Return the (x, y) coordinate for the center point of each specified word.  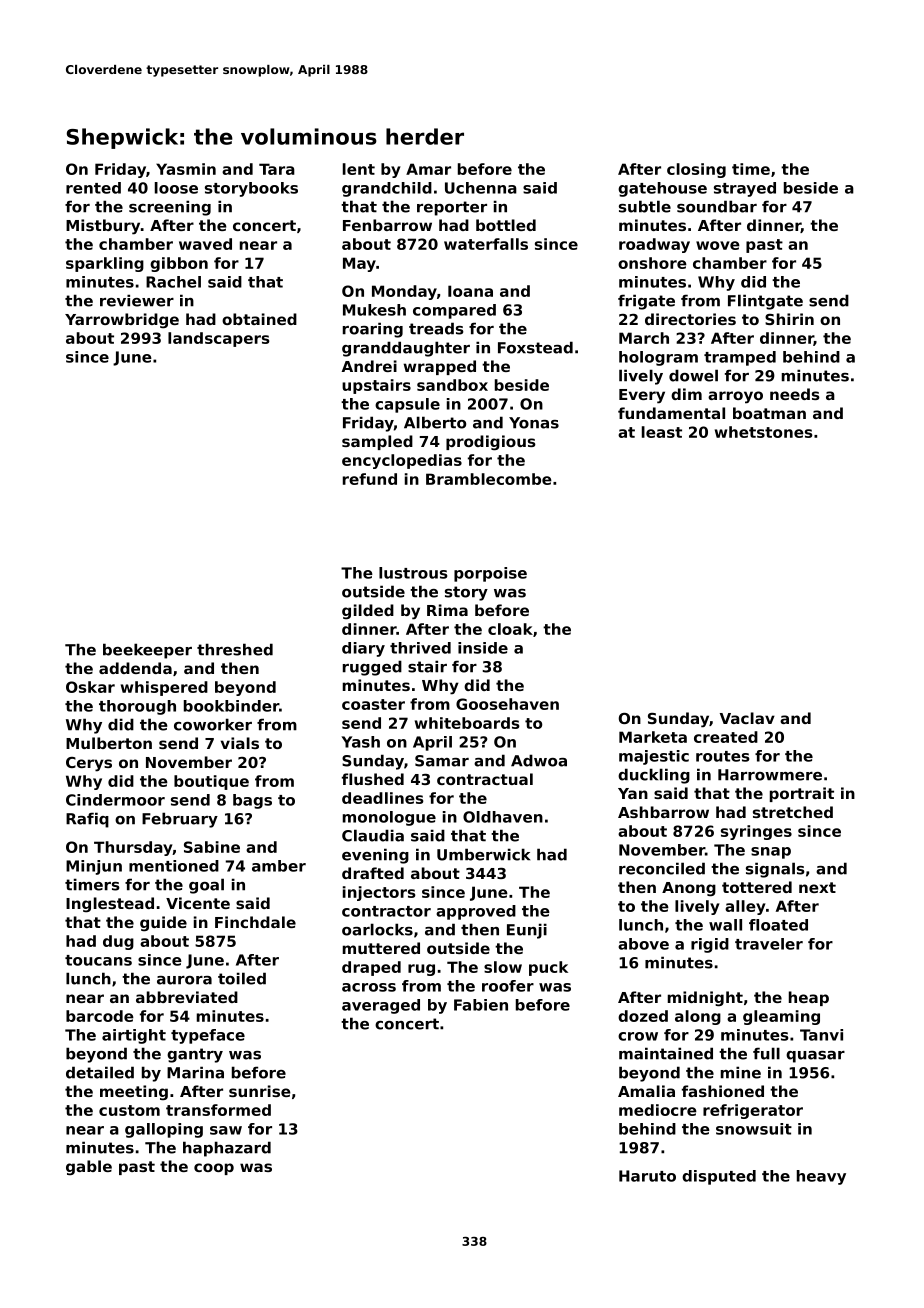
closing (696, 170)
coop (214, 1169)
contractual (485, 779)
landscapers (219, 339)
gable (89, 1168)
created (726, 737)
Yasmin (186, 169)
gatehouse (662, 189)
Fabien (481, 1005)
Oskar (90, 687)
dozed (643, 1016)
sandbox (452, 385)
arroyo (735, 397)
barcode (100, 1016)
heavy (821, 1177)
